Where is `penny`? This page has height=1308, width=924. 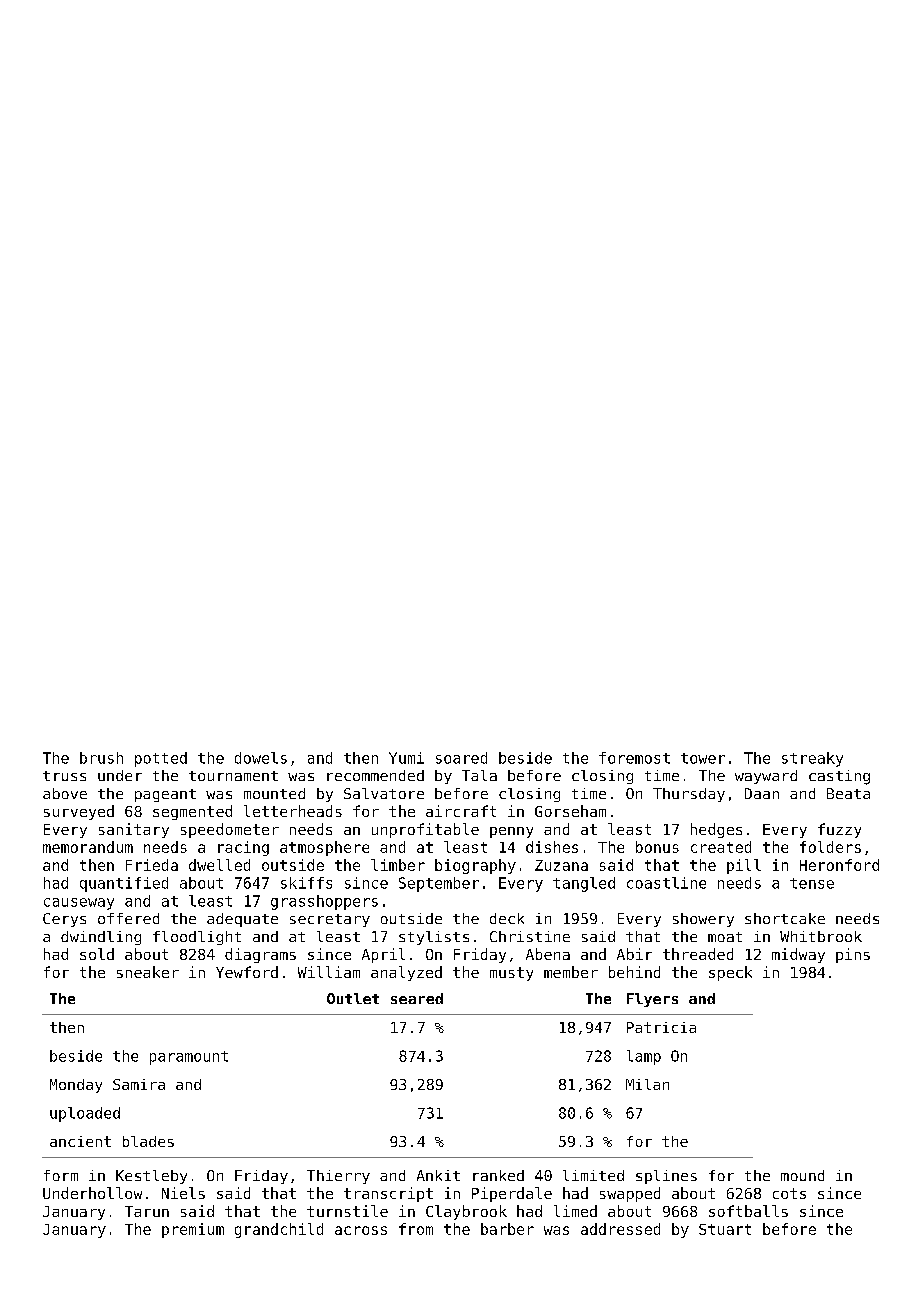
penny is located at coordinates (511, 832).
